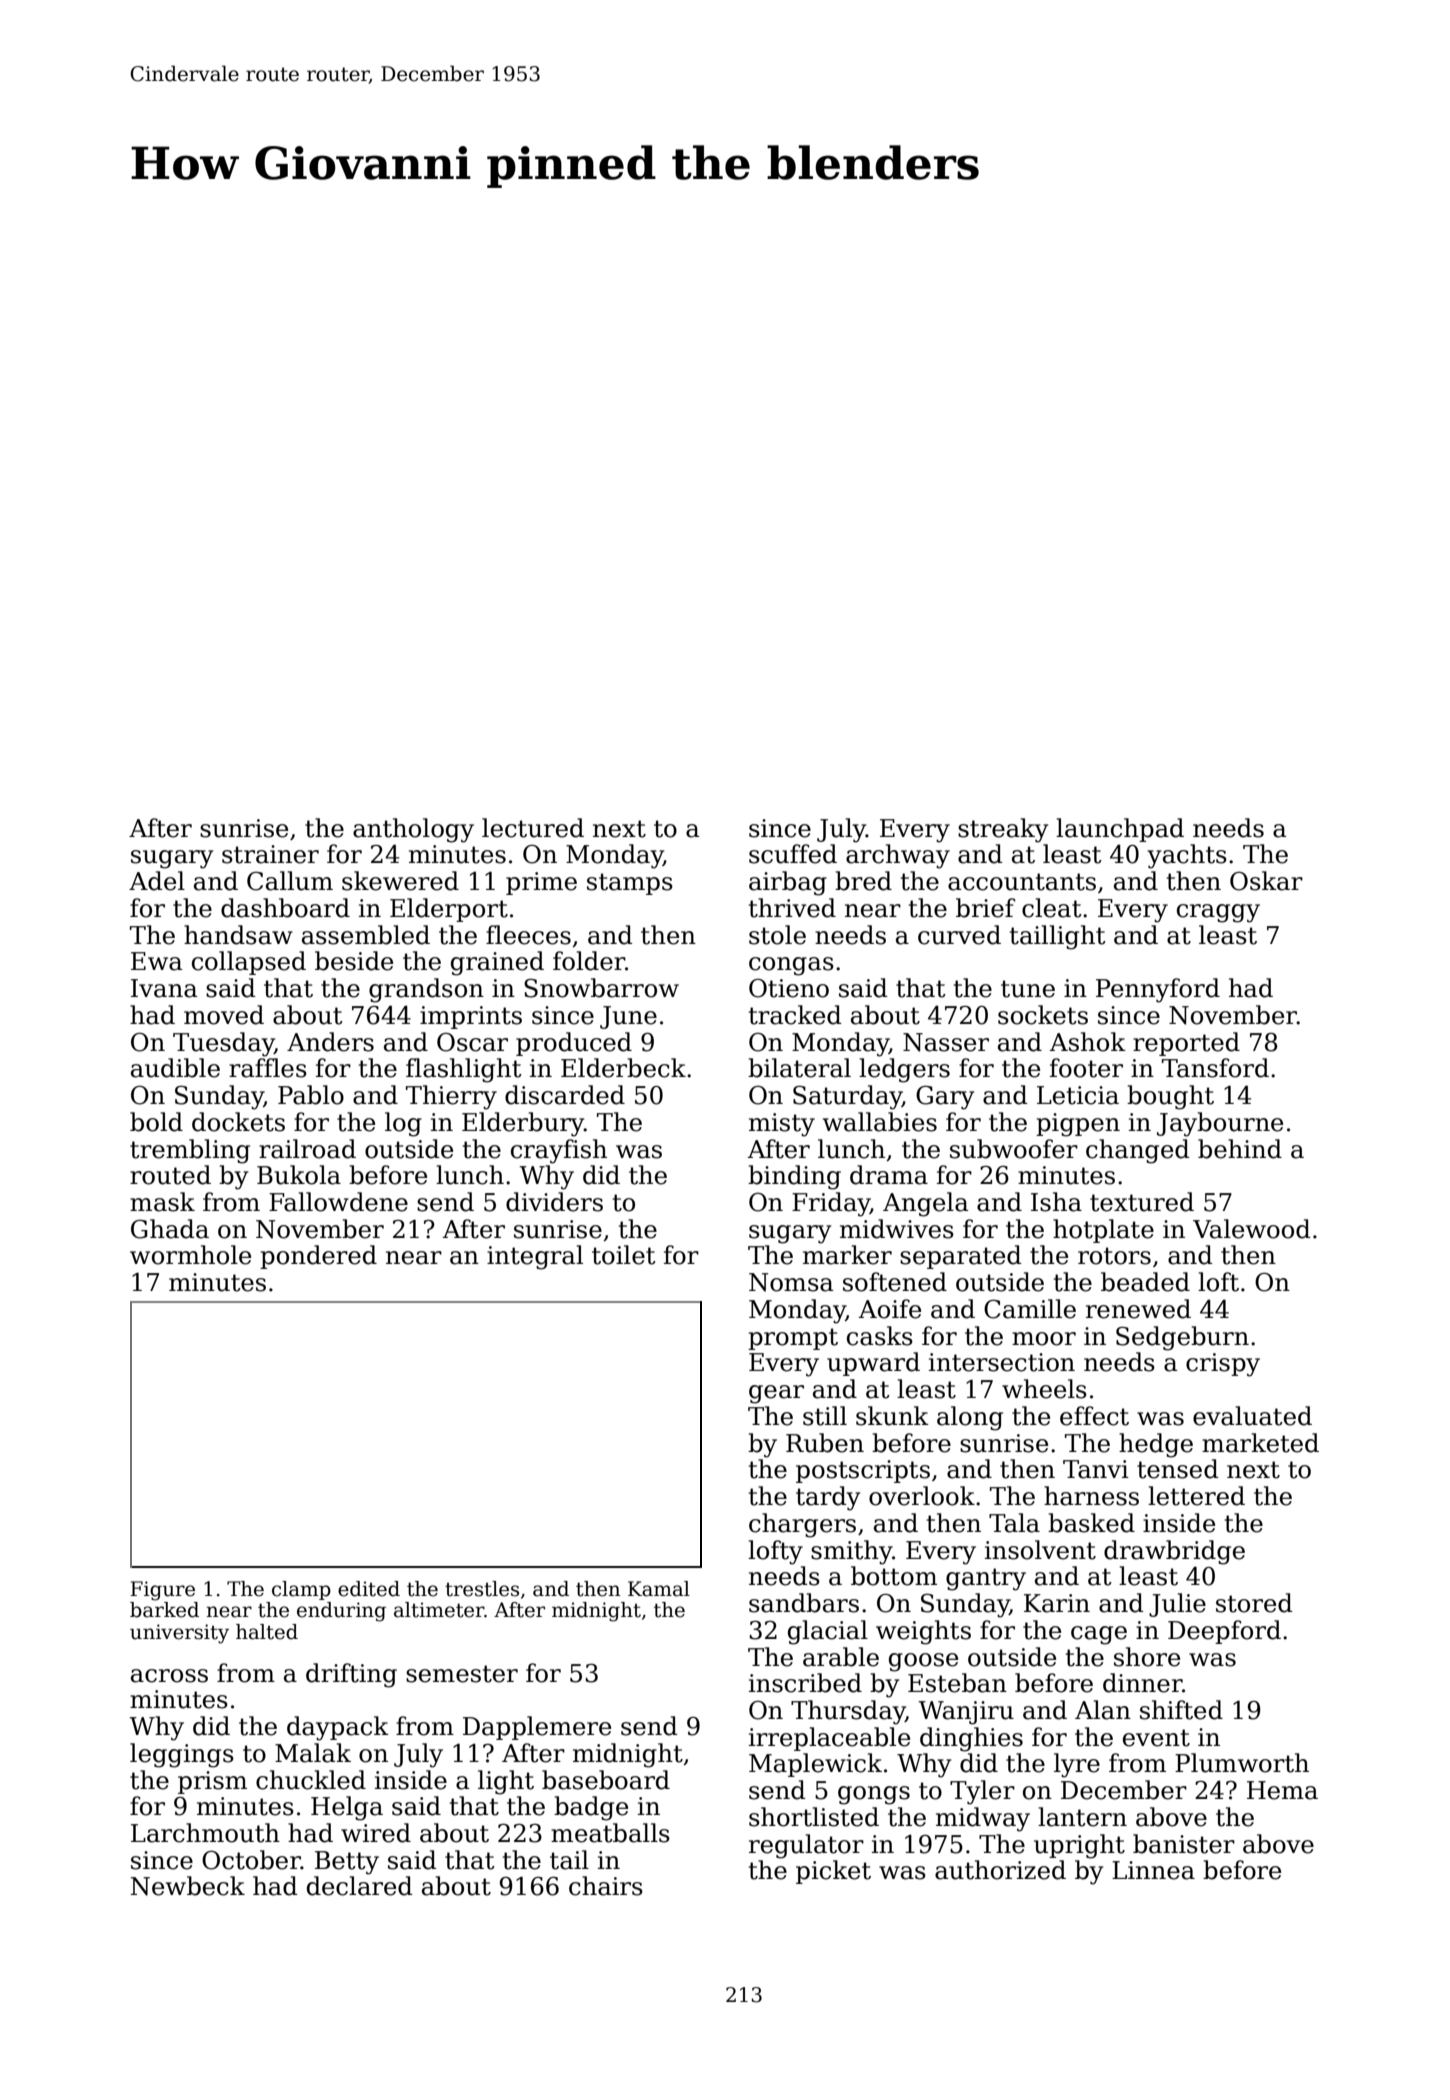 The width and height of the page is (1450, 2100). I want to click on launchpad, so click(1120, 830).
